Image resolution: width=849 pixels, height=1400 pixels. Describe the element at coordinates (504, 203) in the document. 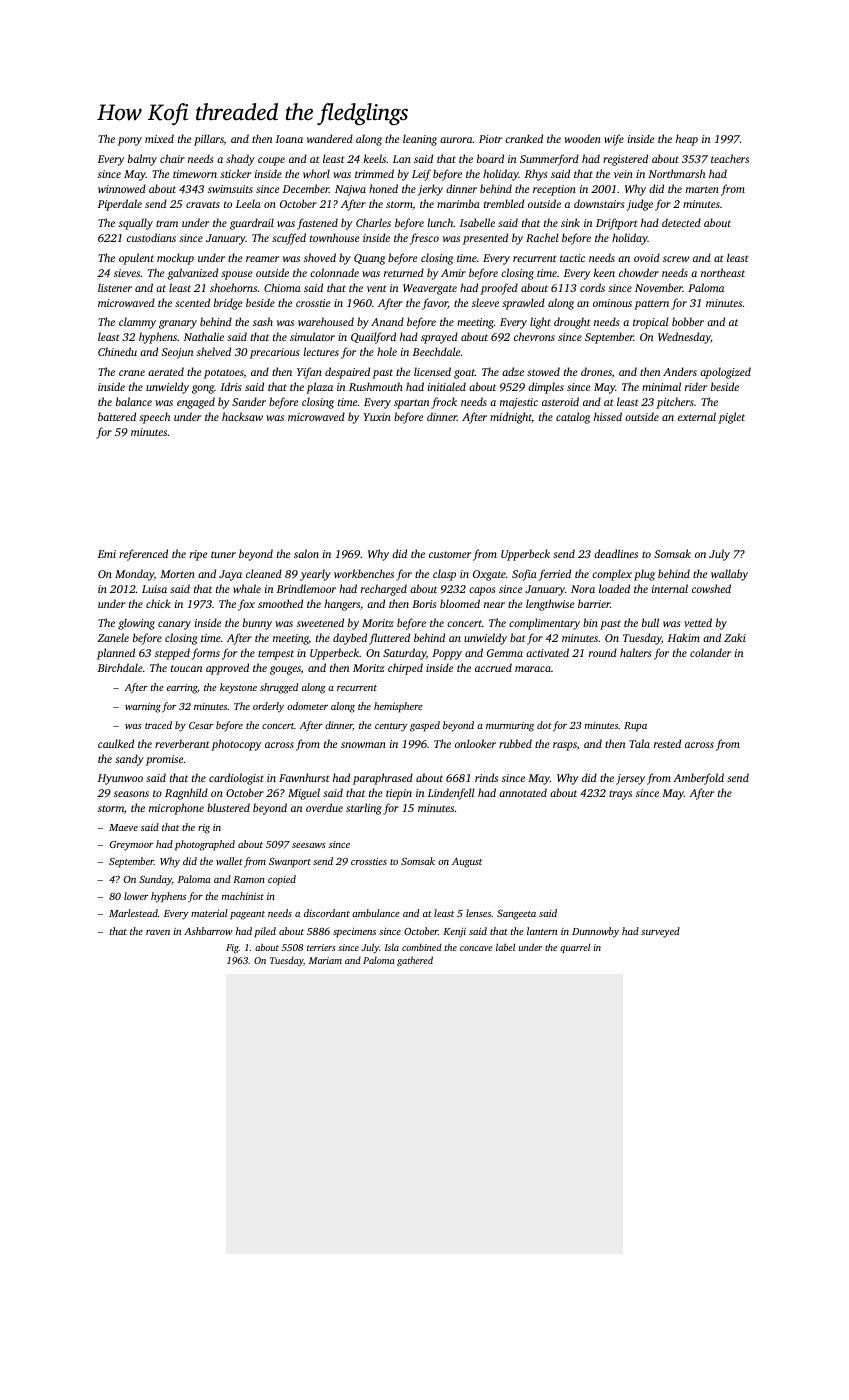

I see `trembled` at that location.
